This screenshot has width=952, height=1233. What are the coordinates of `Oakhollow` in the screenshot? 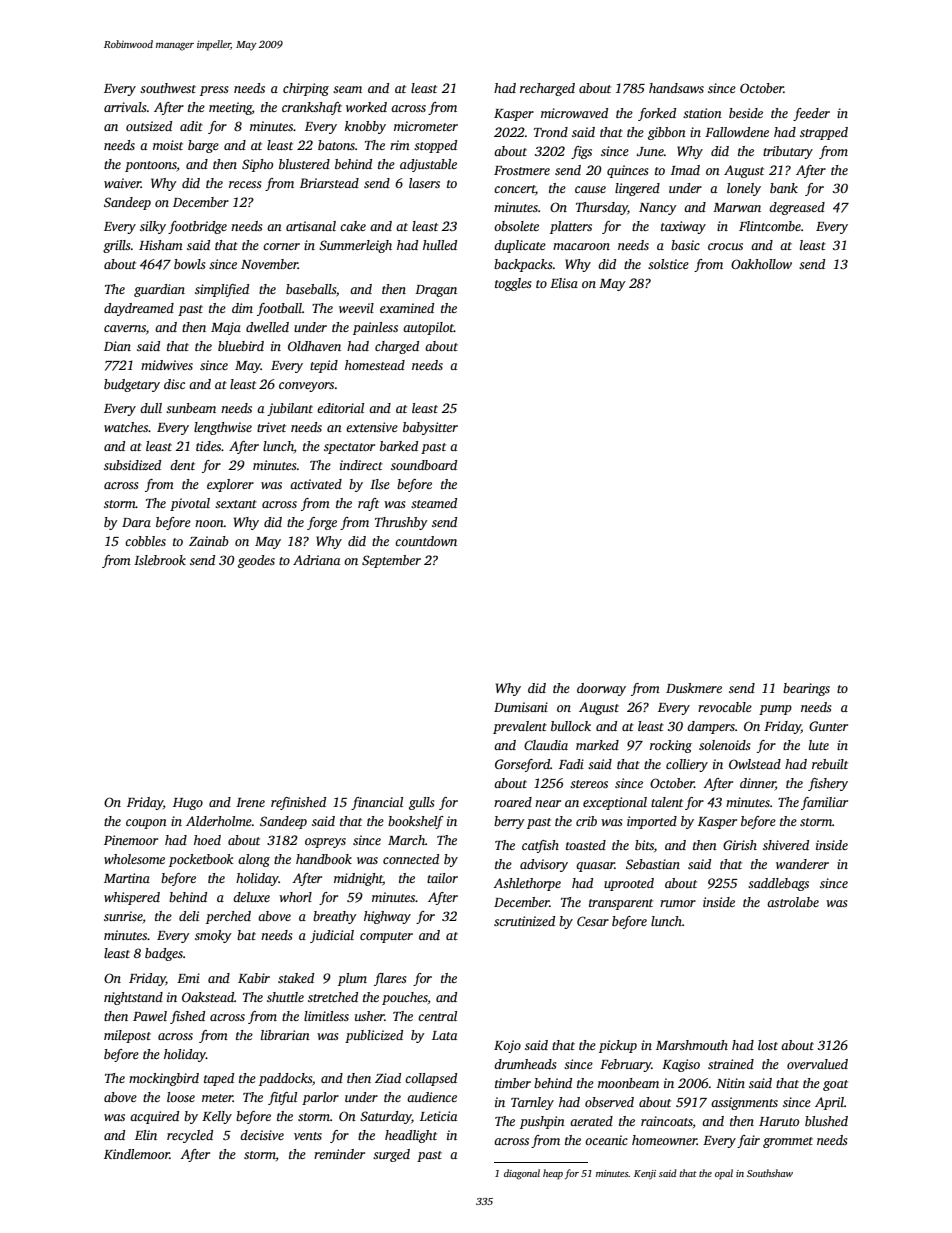 It's located at (761, 264).
